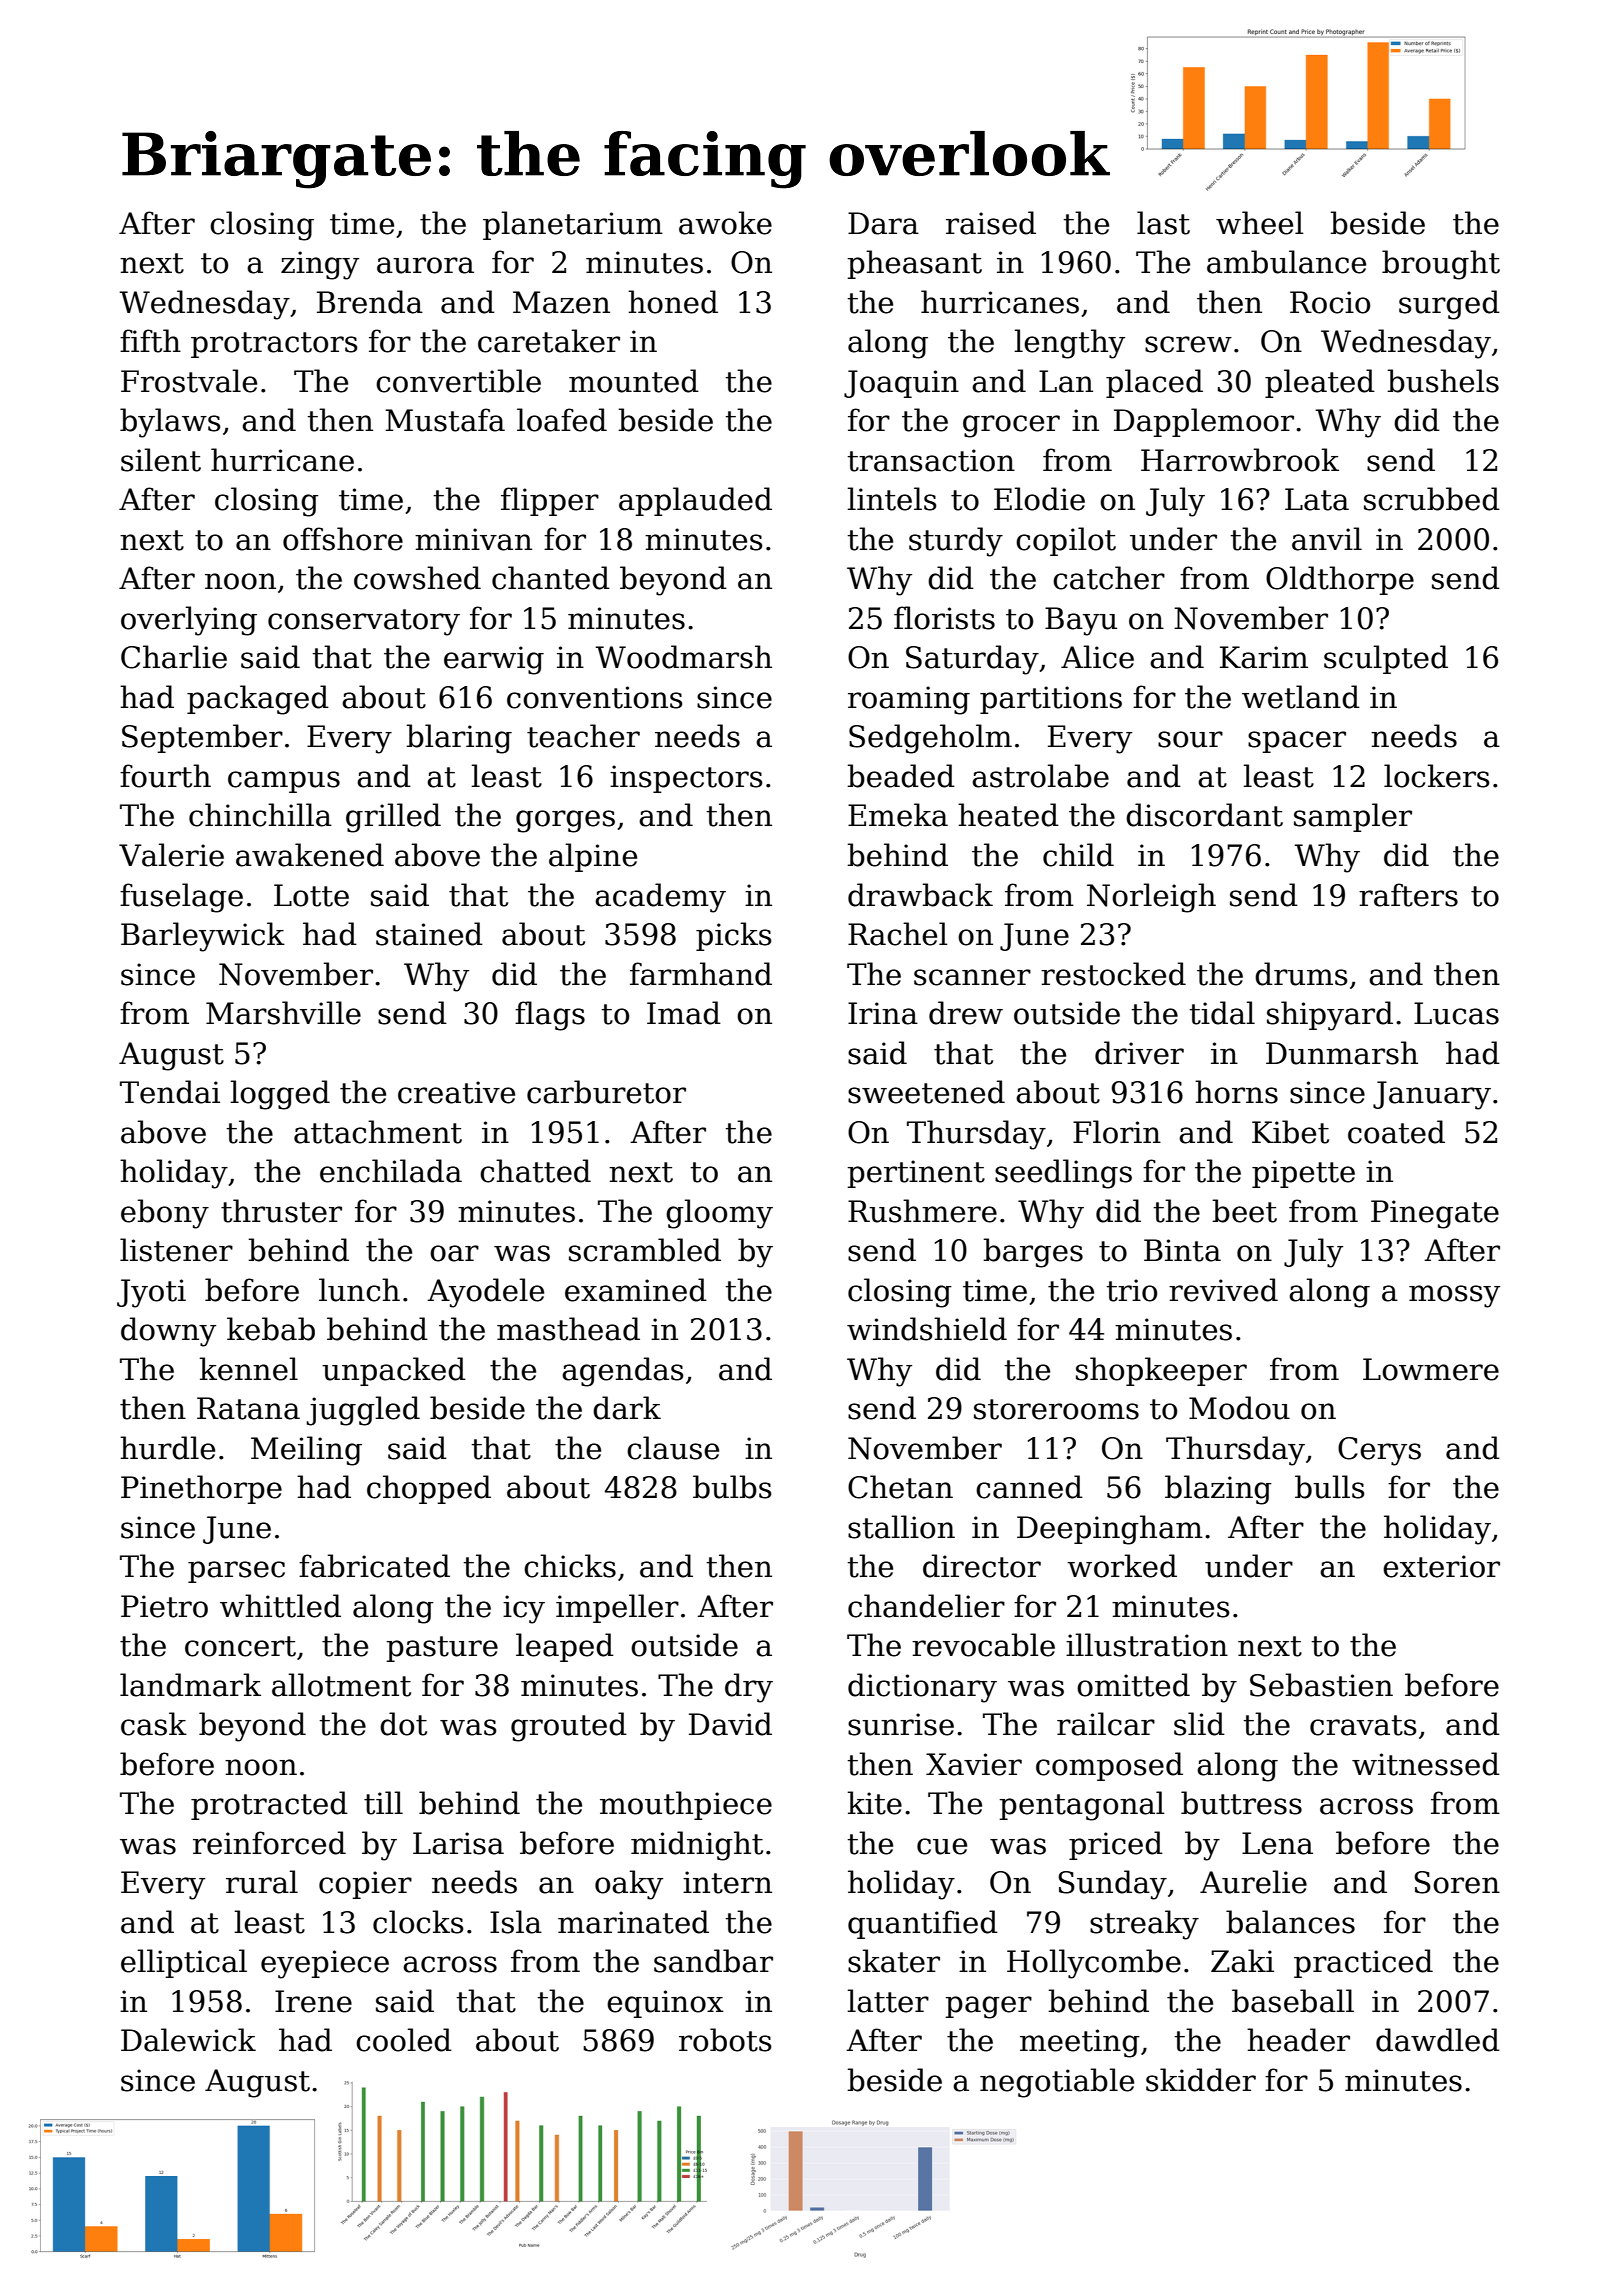 The image size is (1620, 2292). Describe the element at coordinates (1363, 1963) in the screenshot. I see `practiced` at that location.
